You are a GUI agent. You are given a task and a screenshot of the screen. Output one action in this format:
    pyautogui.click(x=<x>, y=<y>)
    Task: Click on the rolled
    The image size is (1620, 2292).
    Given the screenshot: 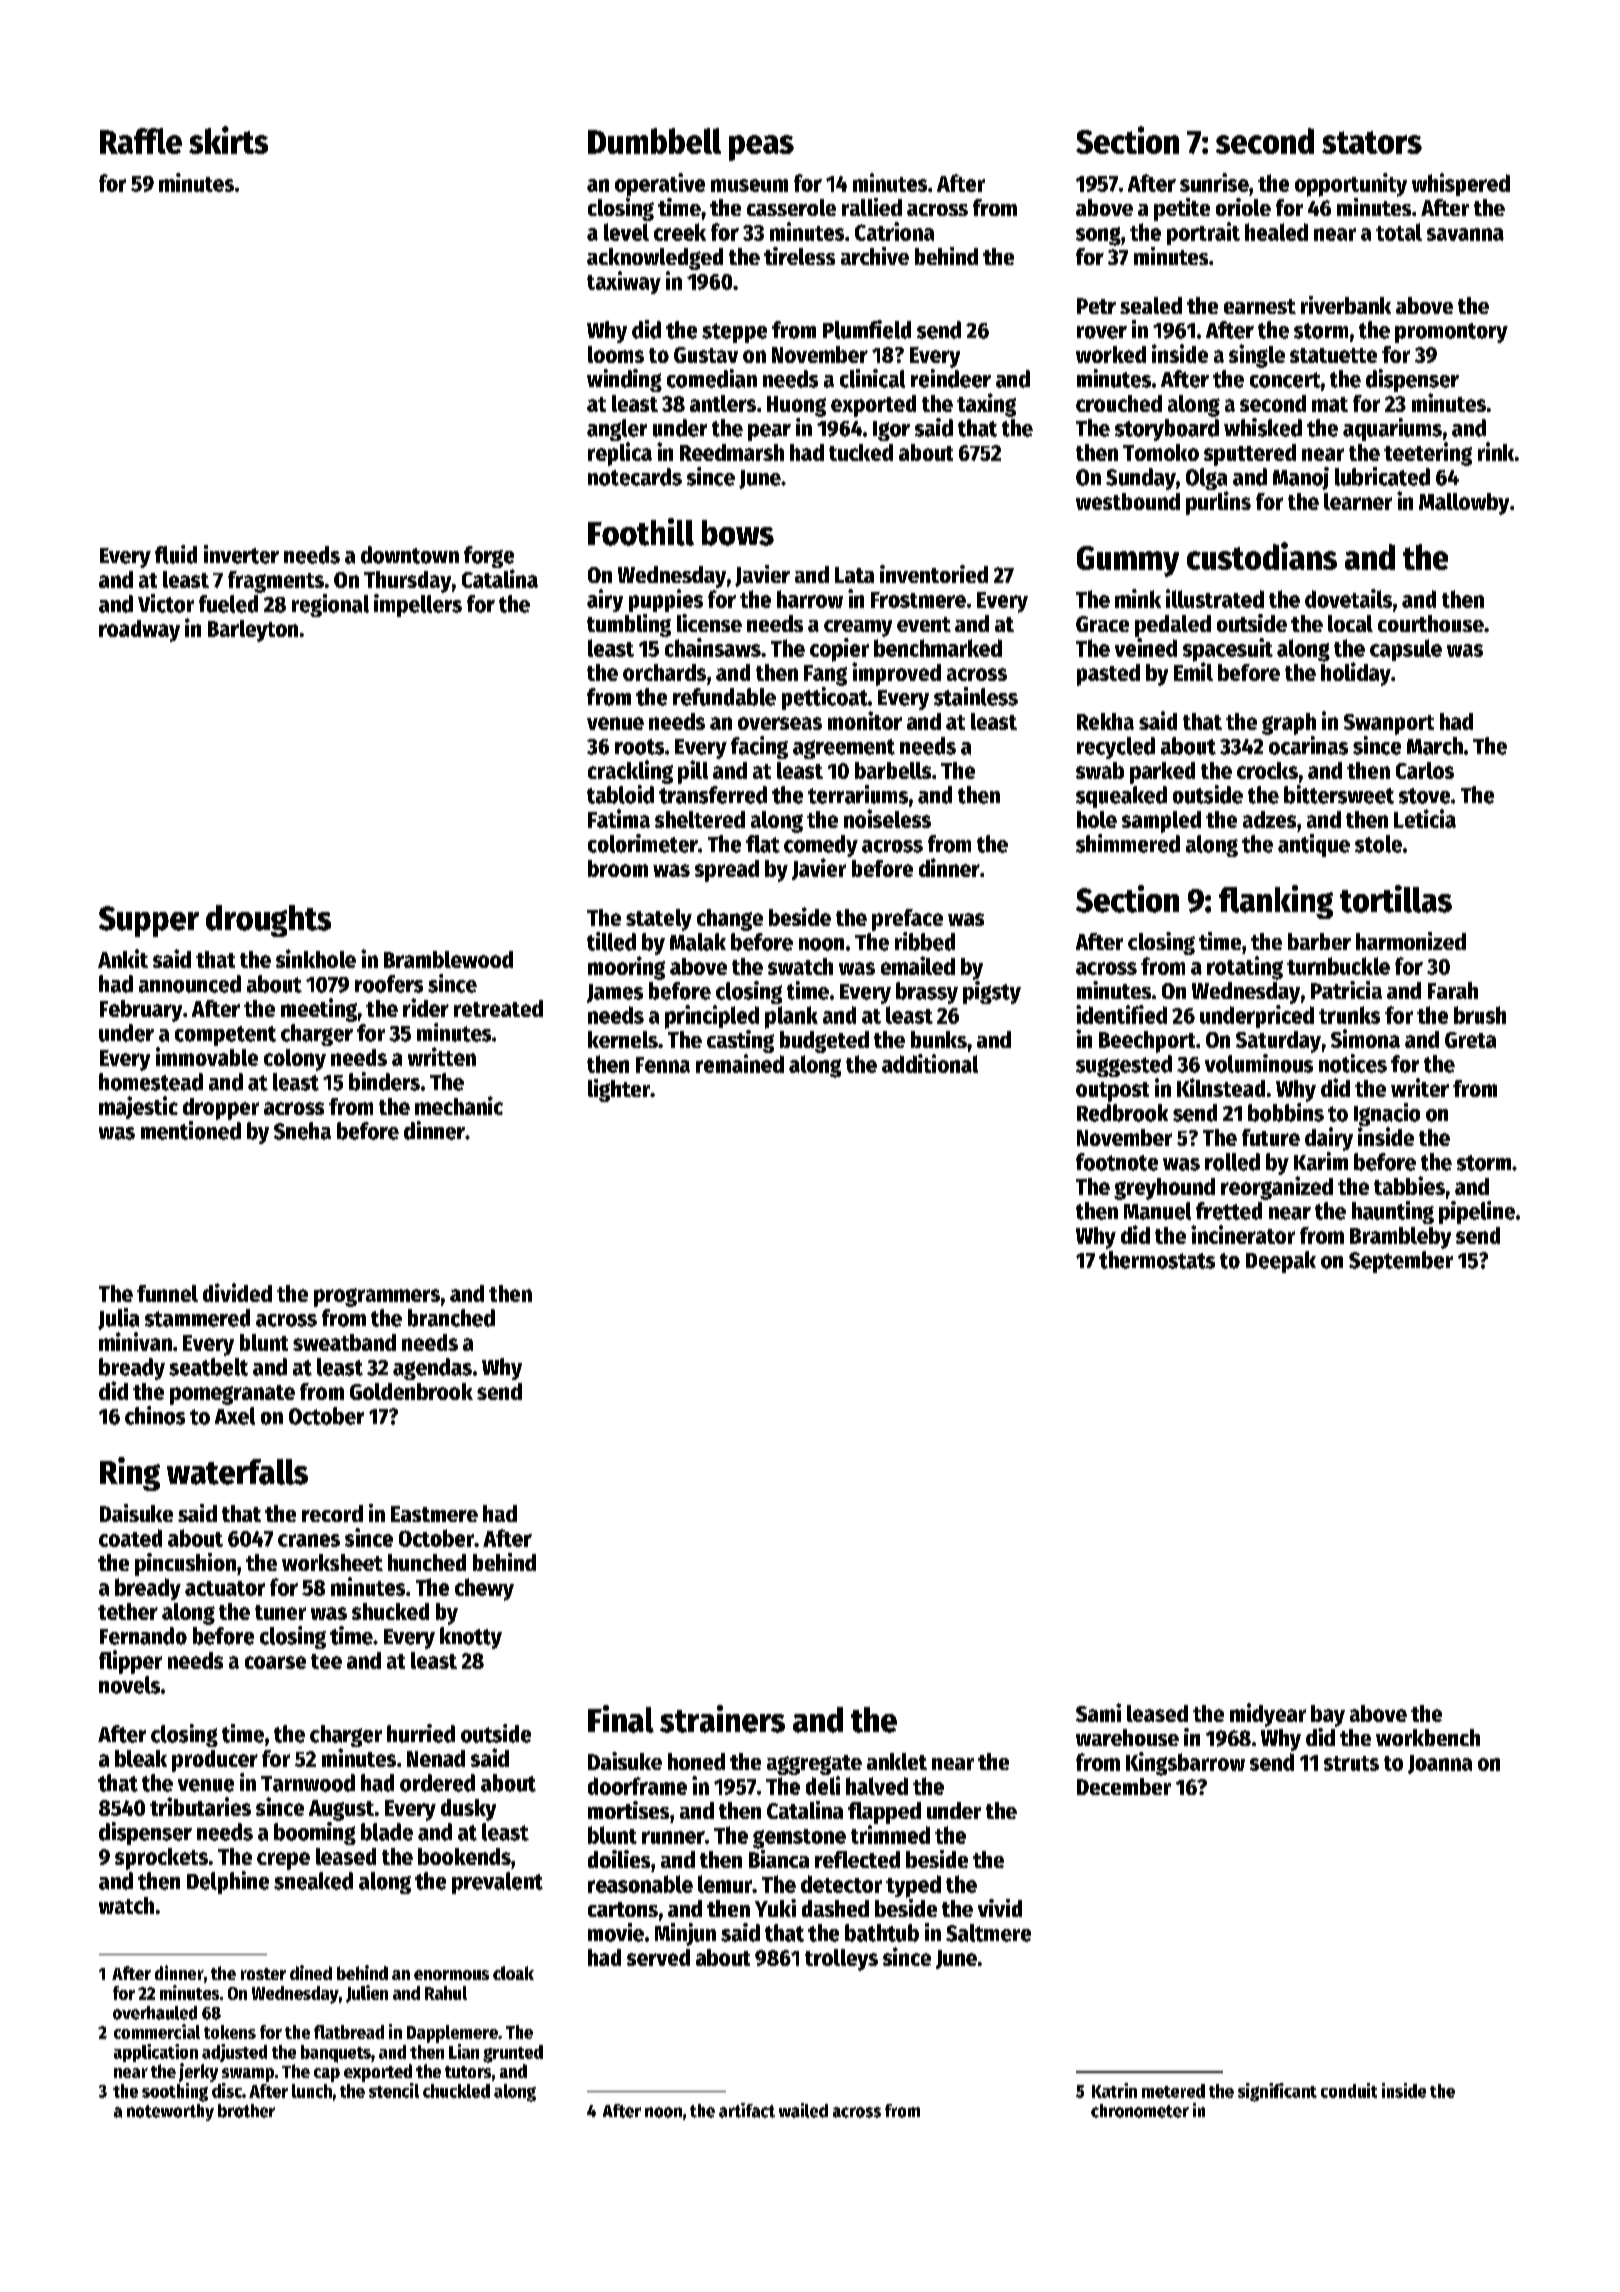 What is the action you would take?
    pyautogui.click(x=1232, y=1162)
